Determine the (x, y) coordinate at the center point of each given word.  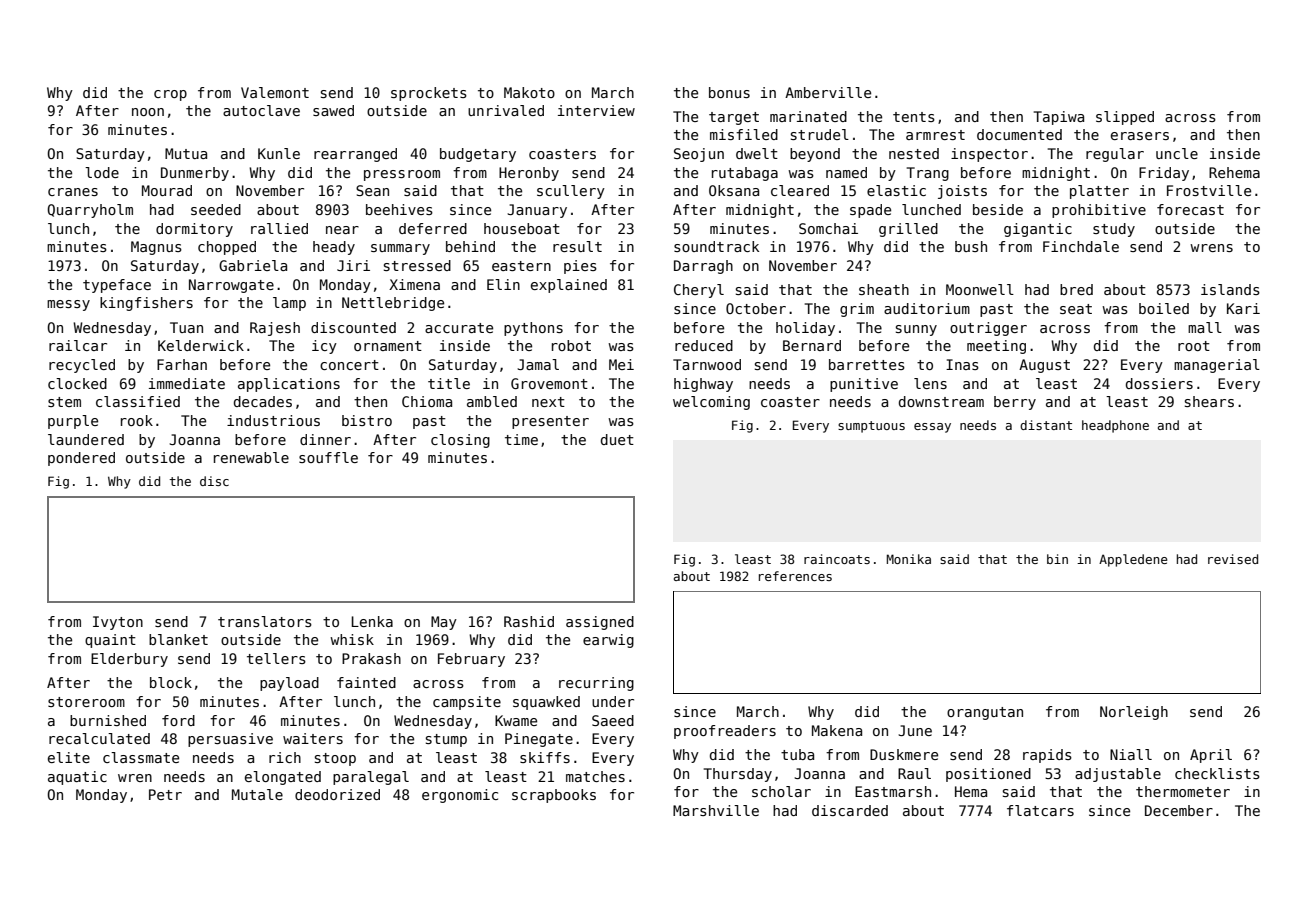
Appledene (1133, 560)
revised (1233, 559)
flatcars (1040, 810)
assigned (600, 623)
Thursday (738, 775)
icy (324, 347)
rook (137, 420)
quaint (110, 641)
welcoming (711, 403)
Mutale (257, 794)
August (1044, 366)
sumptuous (871, 427)
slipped (1125, 118)
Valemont (275, 92)
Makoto (529, 92)
